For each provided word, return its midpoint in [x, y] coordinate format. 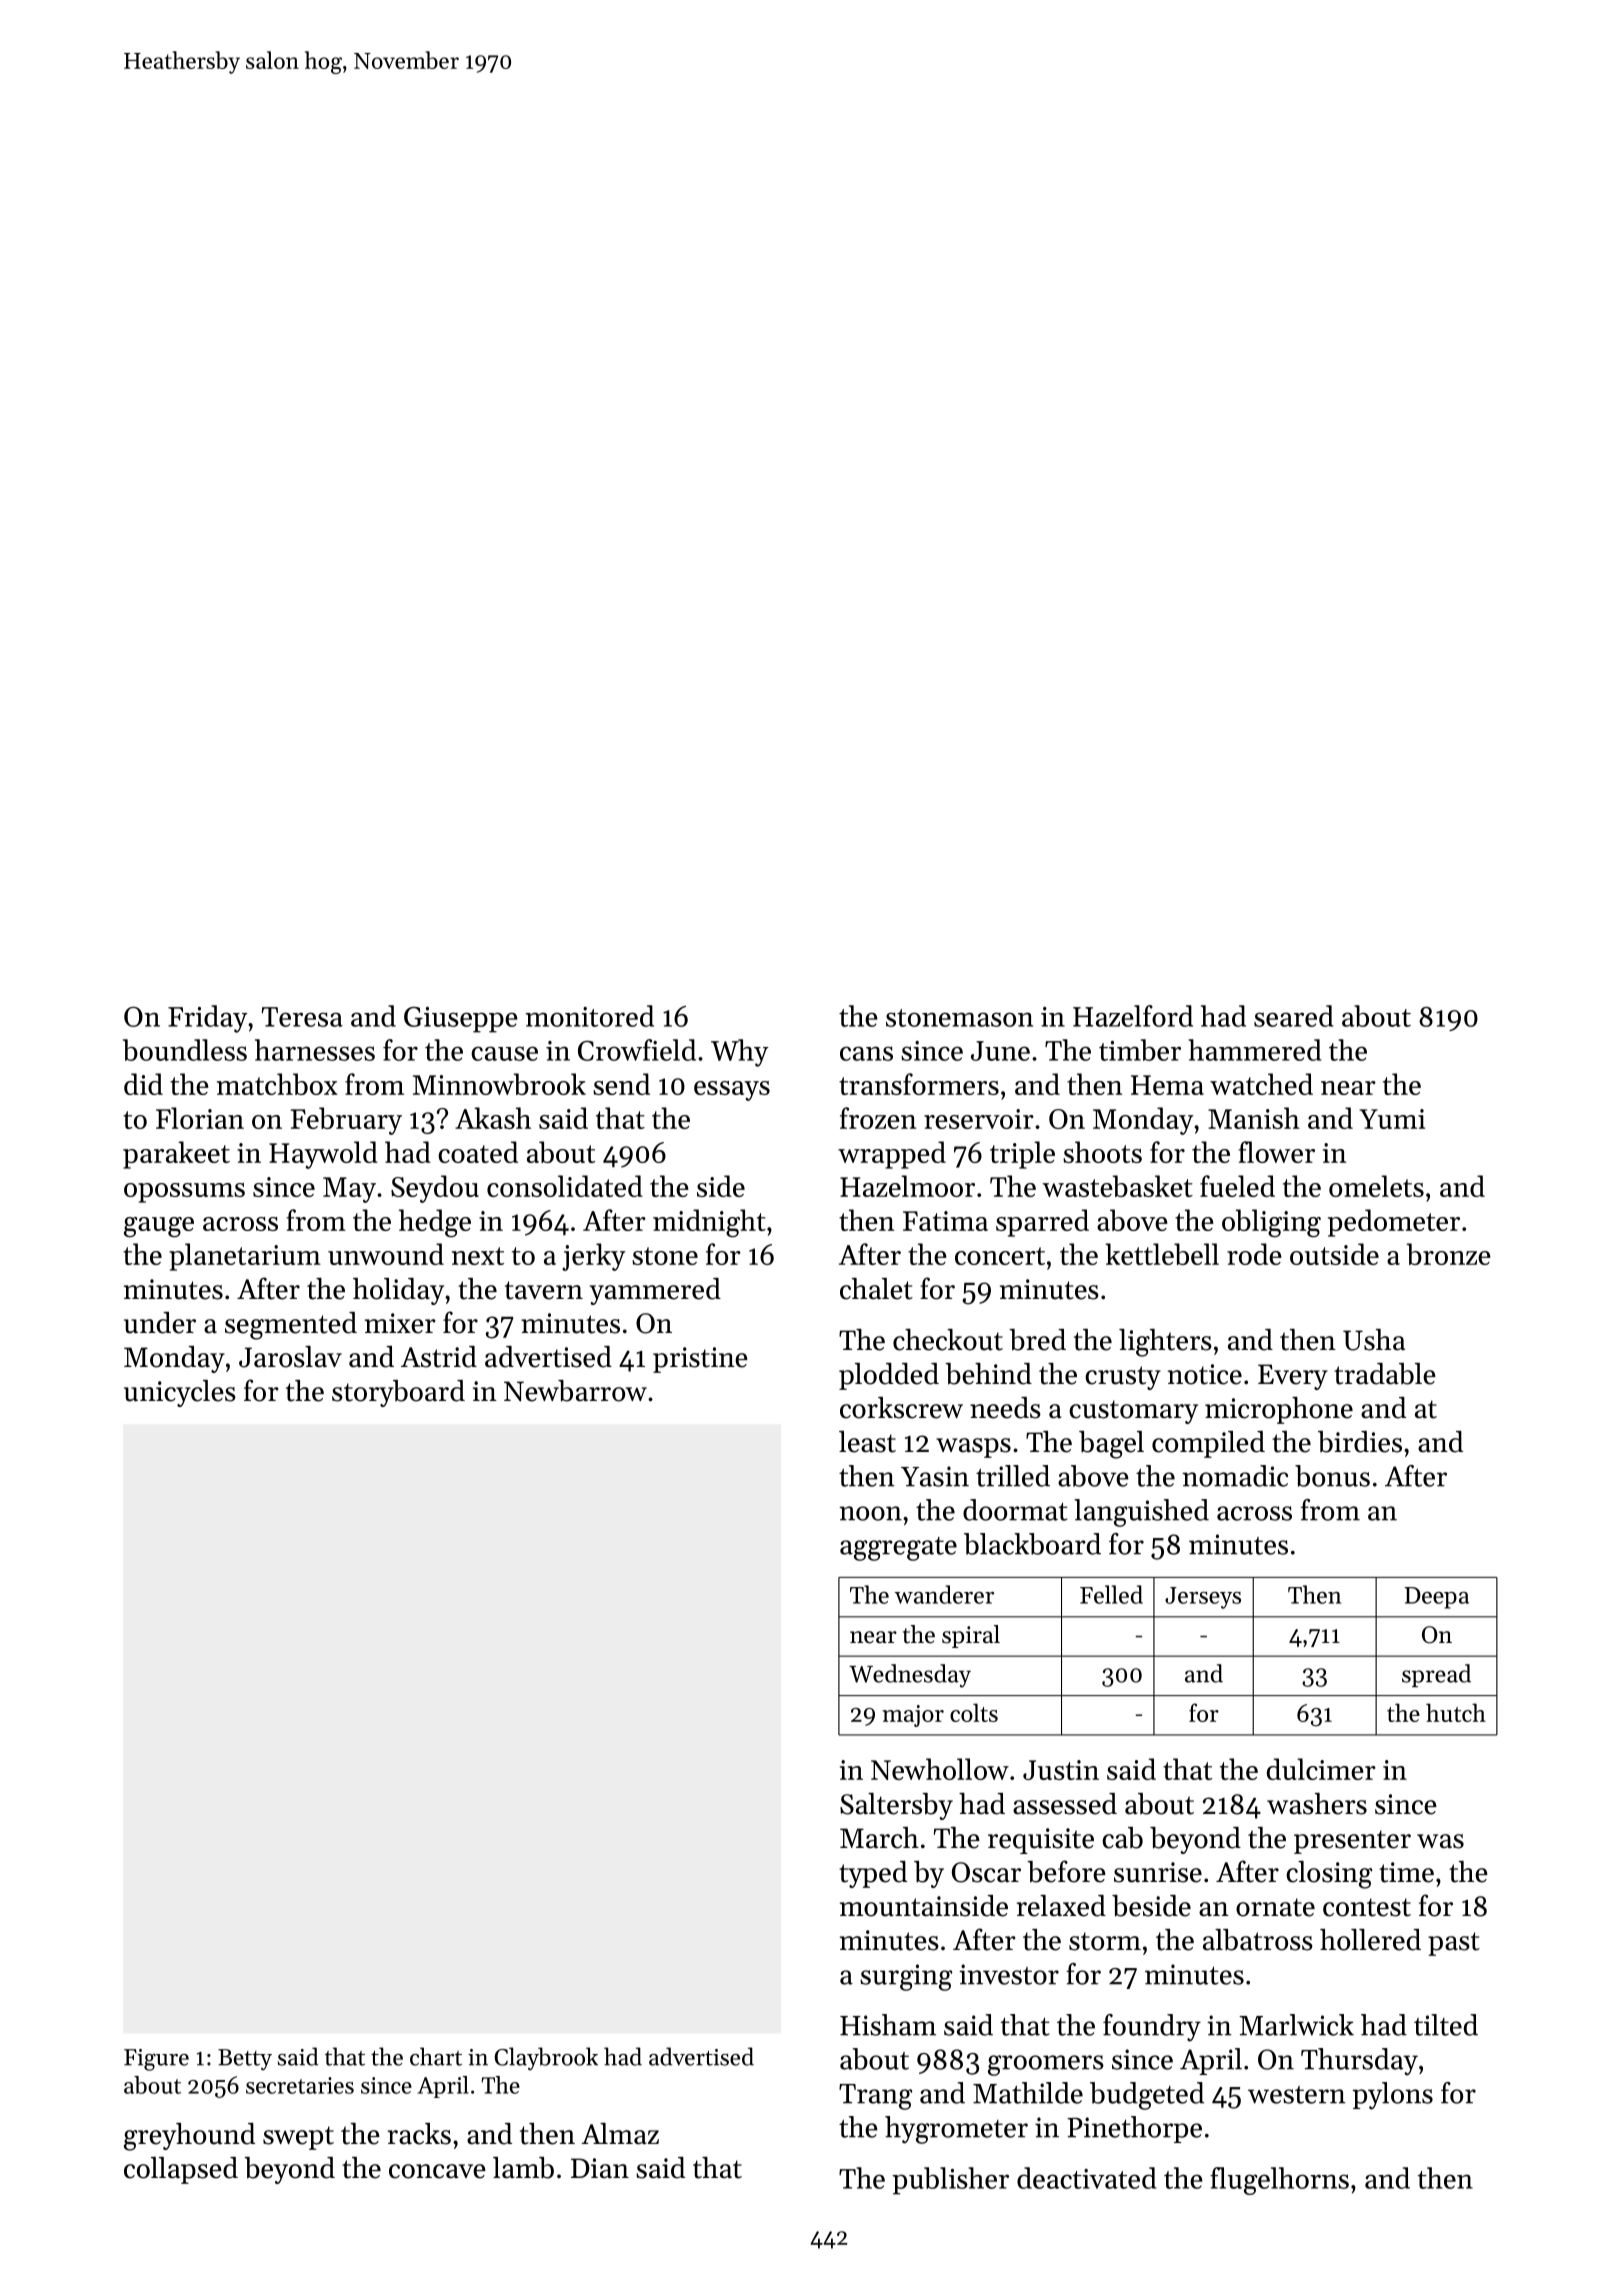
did [143, 1084]
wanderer [944, 1594]
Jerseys [1203, 1598]
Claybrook [546, 2058]
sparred [1042, 1223]
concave [437, 2171]
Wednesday [910, 1676]
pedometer [1394, 1223]
